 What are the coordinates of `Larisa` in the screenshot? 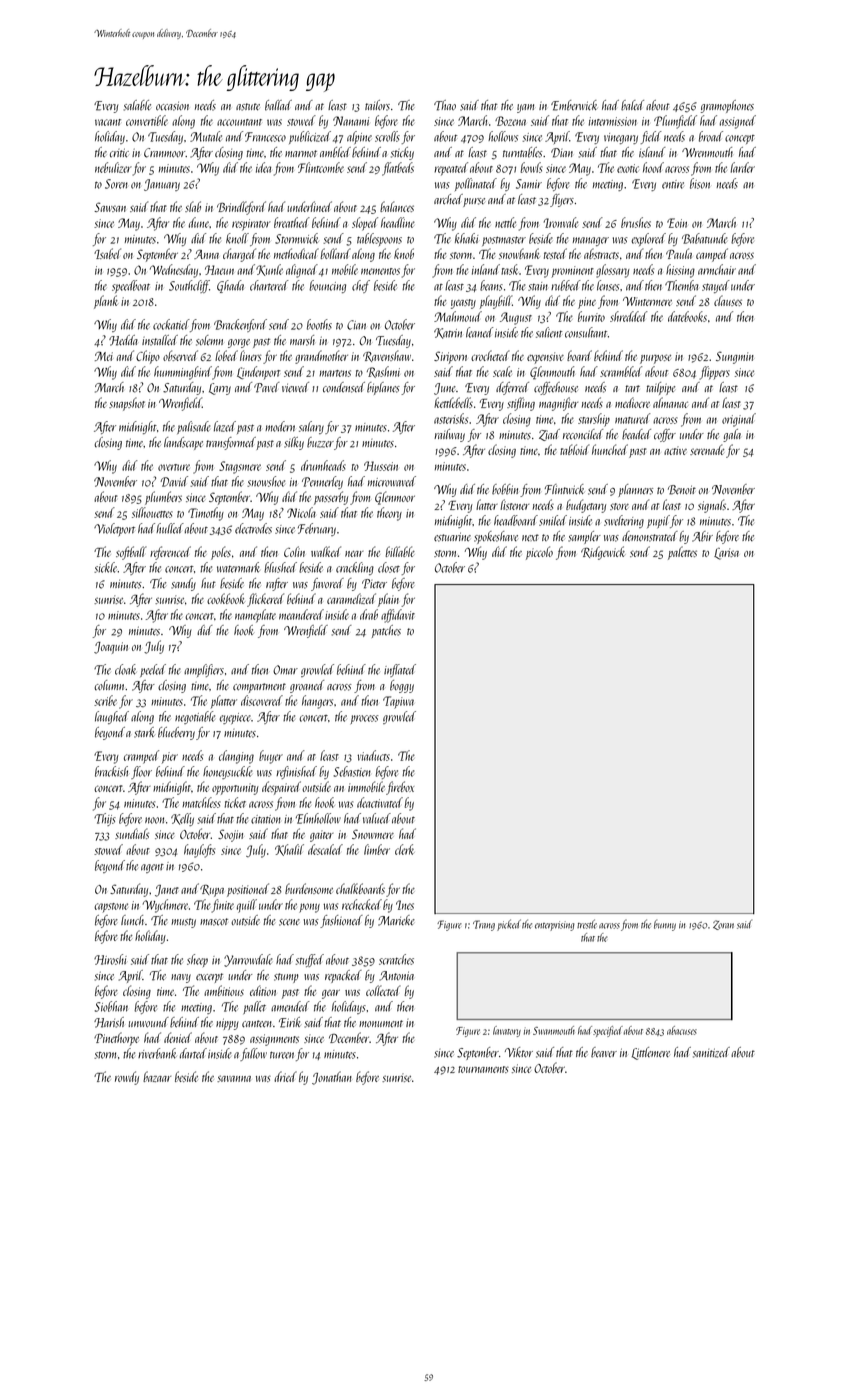 It's located at (726, 554).
